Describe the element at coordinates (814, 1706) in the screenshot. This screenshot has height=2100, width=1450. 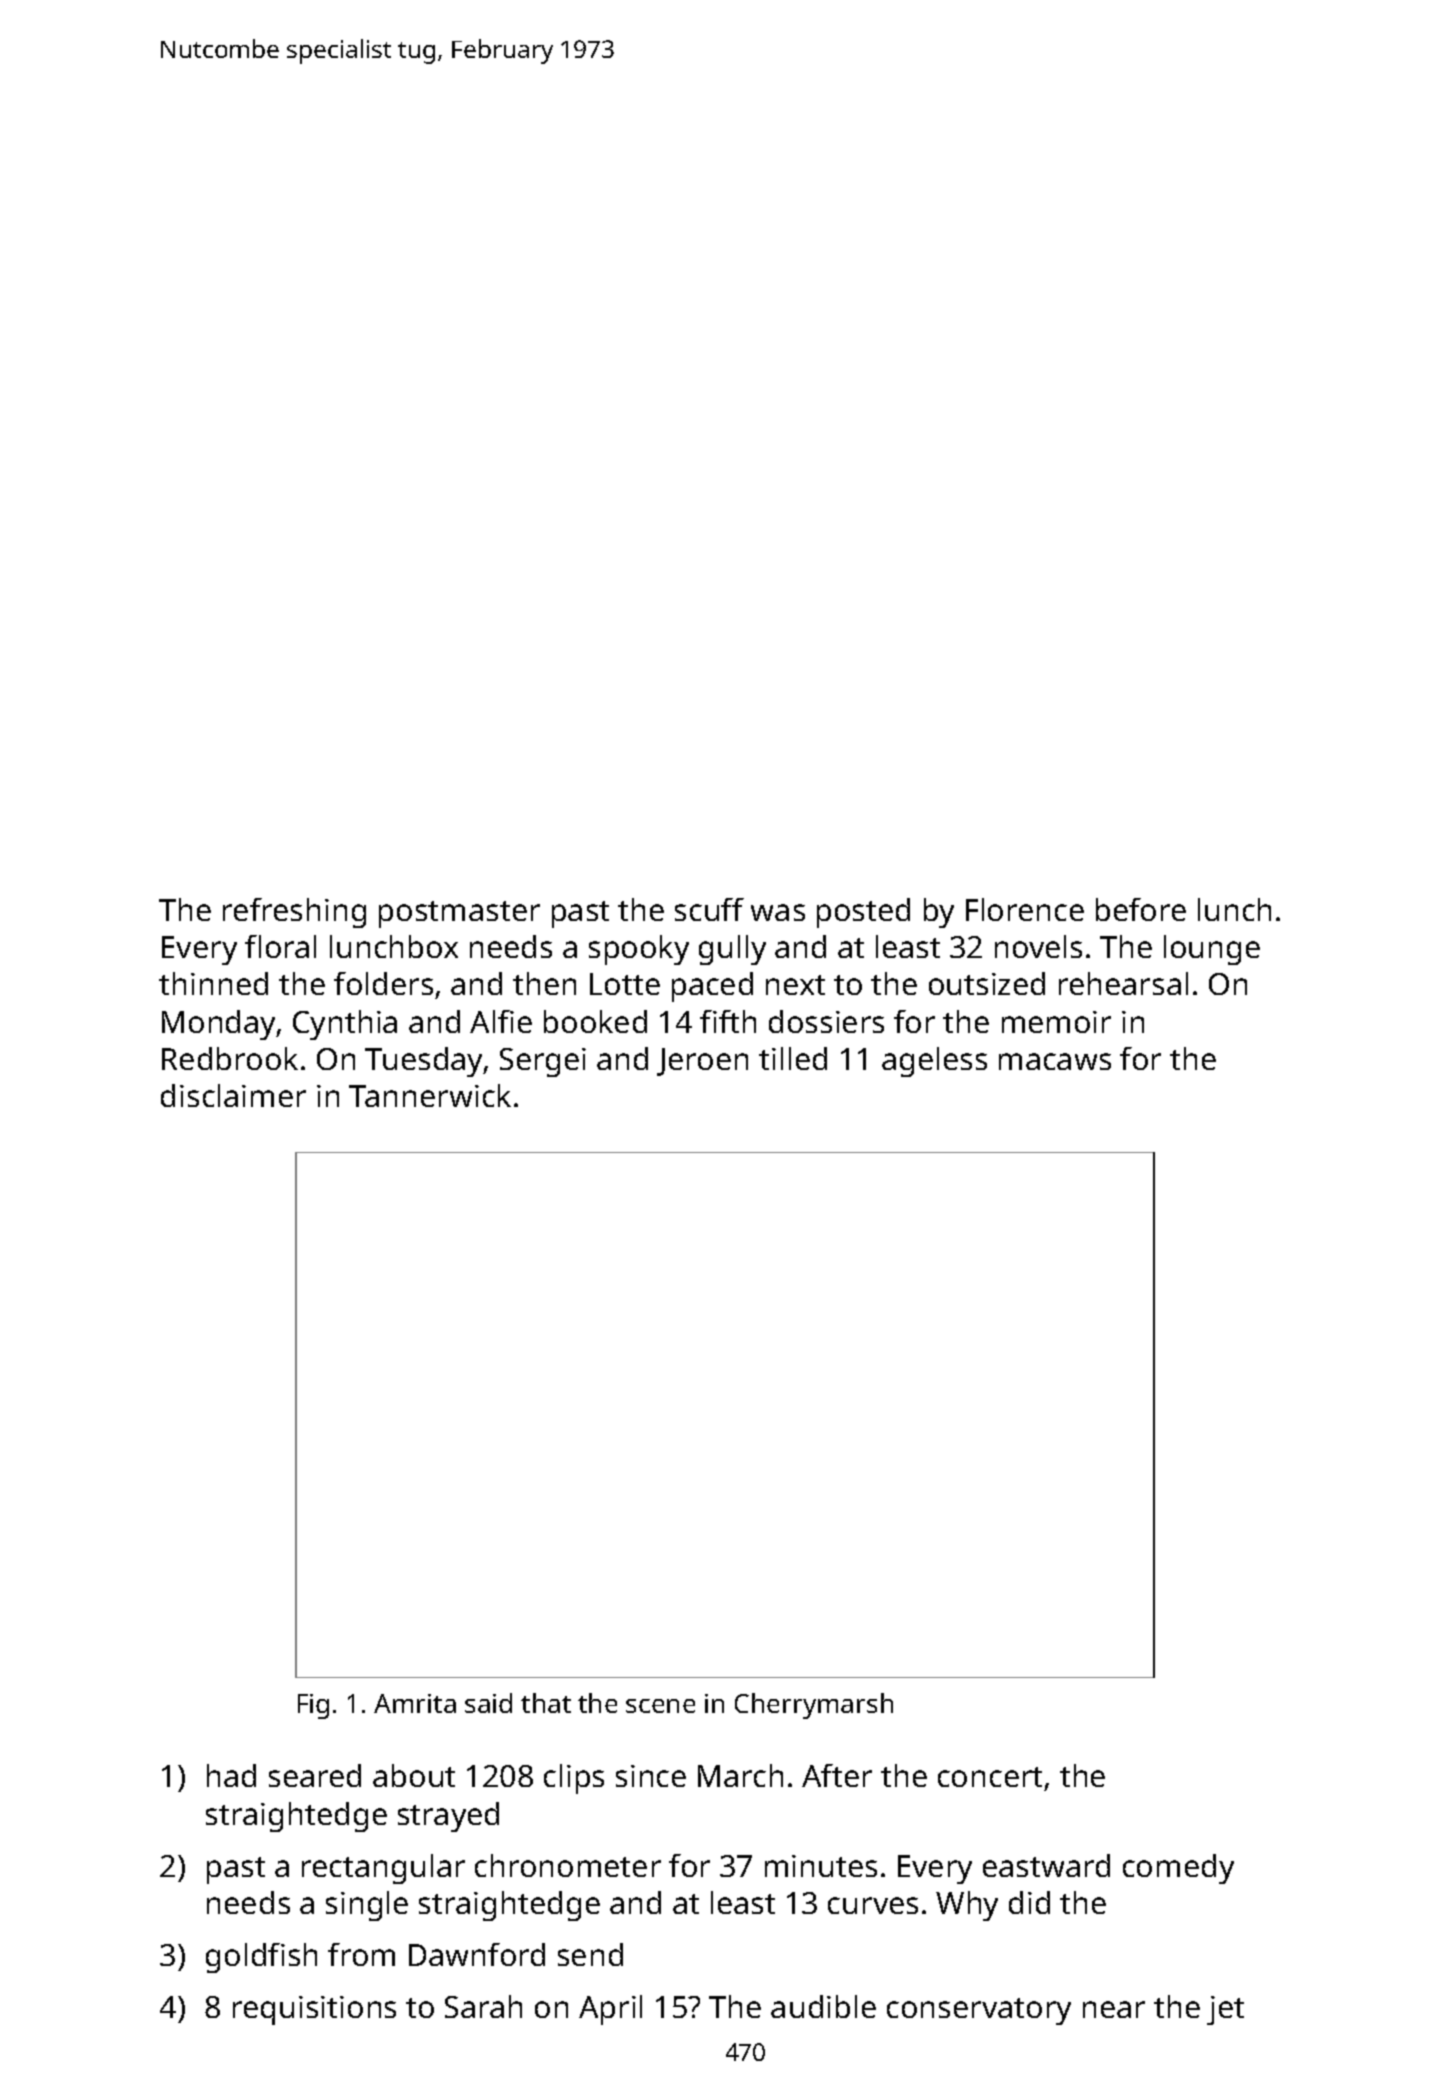
I see `Cherrymarsh` at that location.
